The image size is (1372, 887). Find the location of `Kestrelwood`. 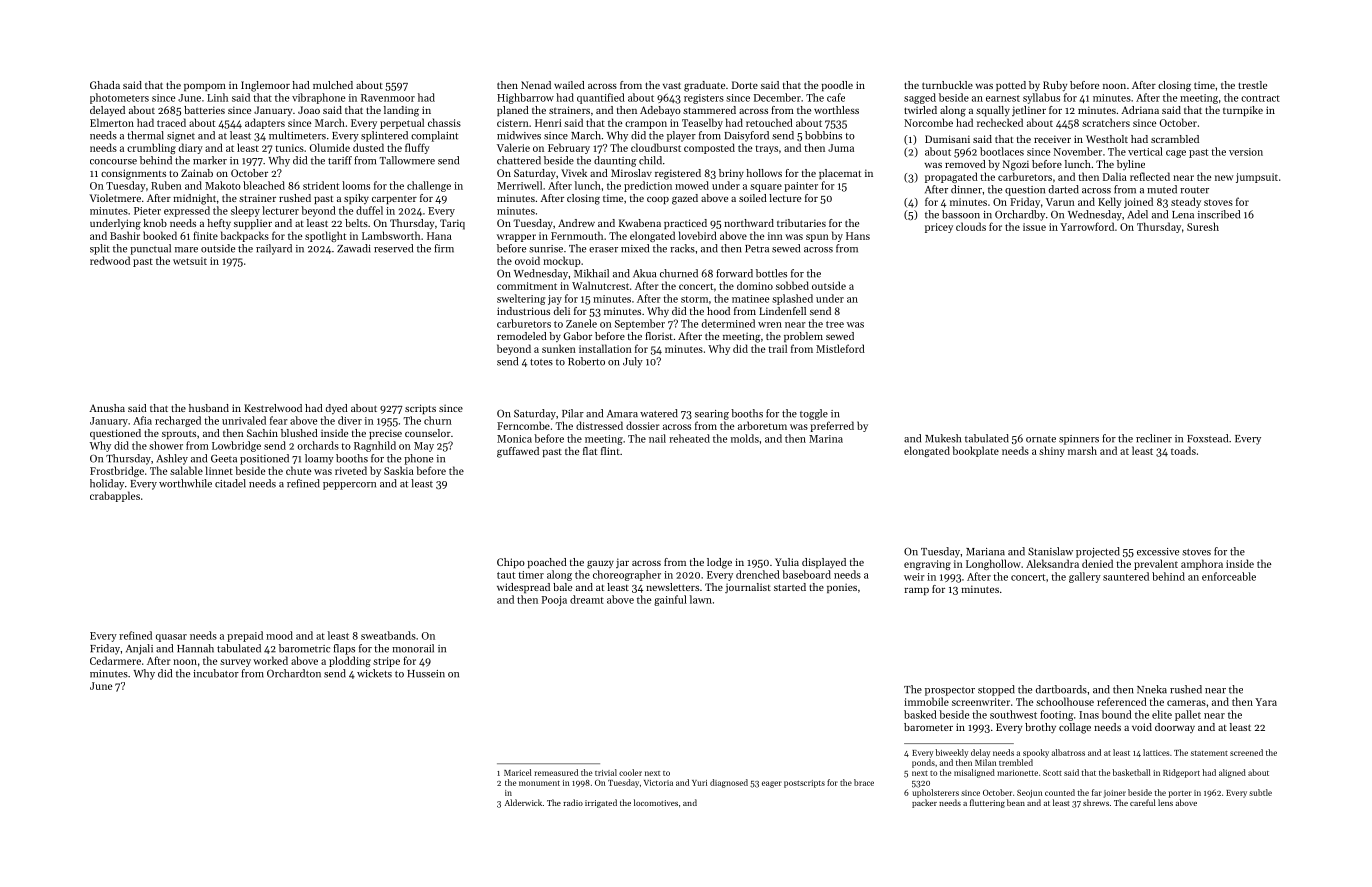

Kestrelwood is located at coordinates (273, 408).
